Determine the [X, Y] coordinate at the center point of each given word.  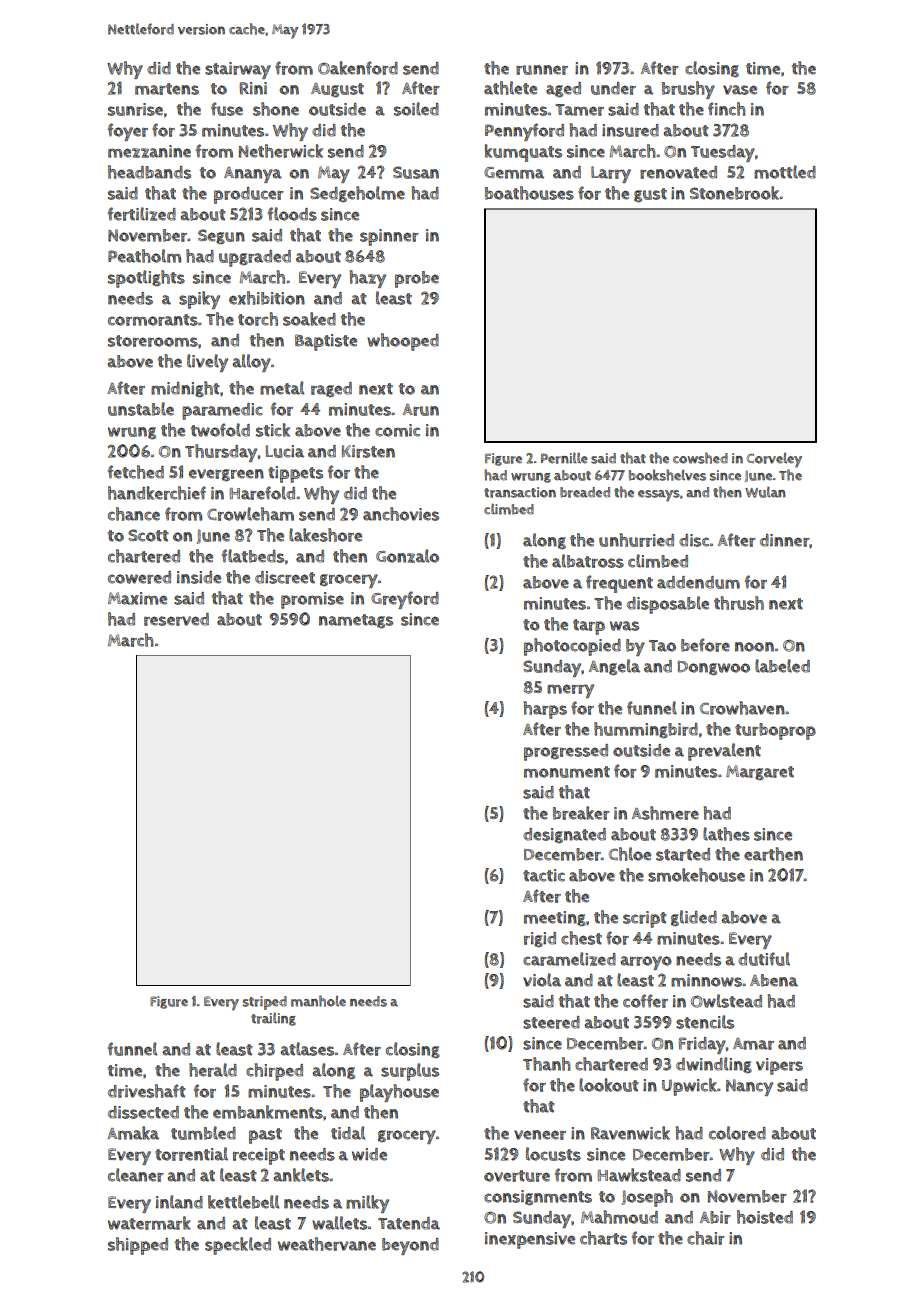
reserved [176, 619]
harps [545, 710]
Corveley [774, 460]
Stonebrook [735, 193]
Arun [421, 410]
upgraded [255, 258]
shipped [138, 1246]
